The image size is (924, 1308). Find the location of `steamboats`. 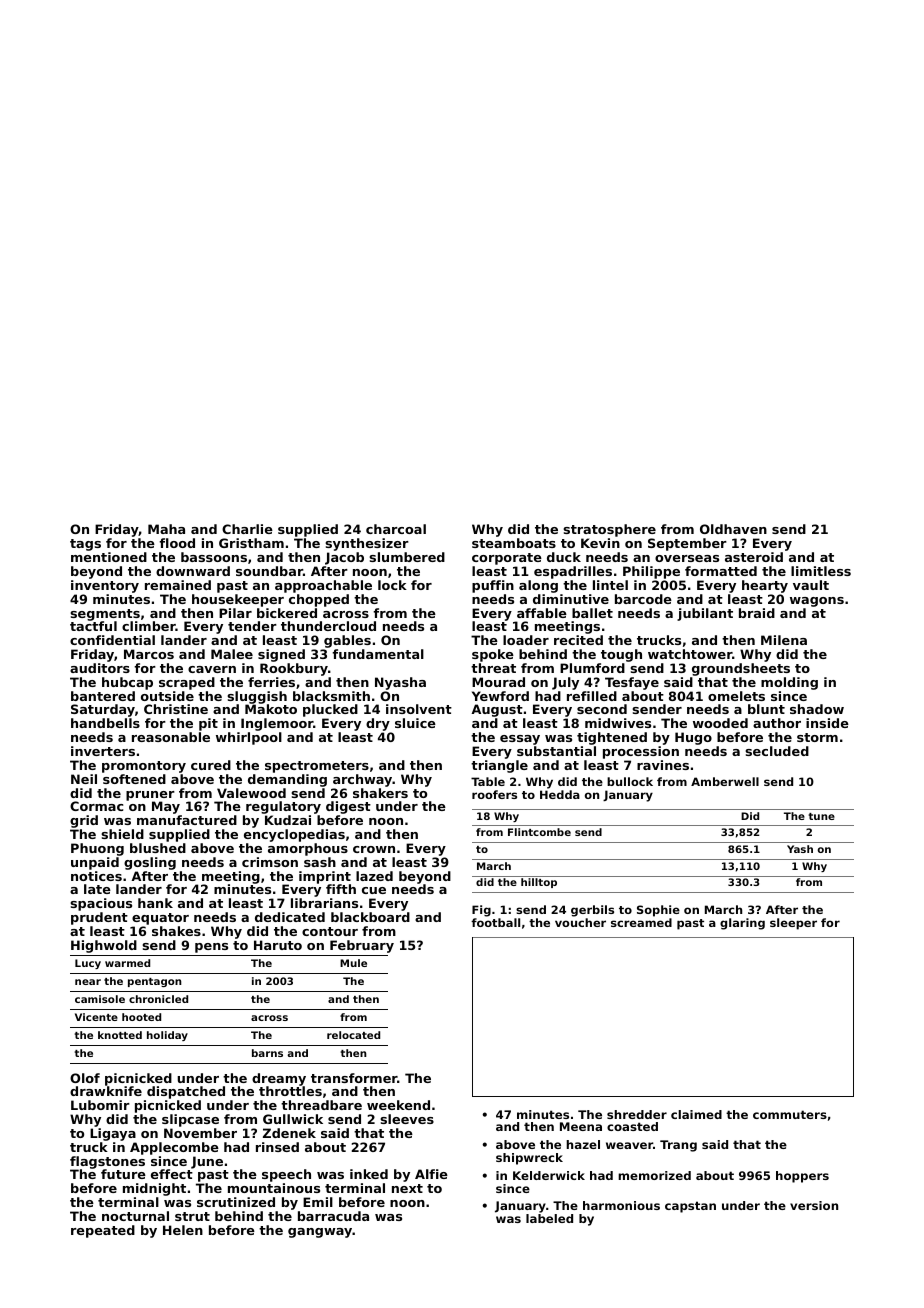

steamboats is located at coordinates (514, 543).
